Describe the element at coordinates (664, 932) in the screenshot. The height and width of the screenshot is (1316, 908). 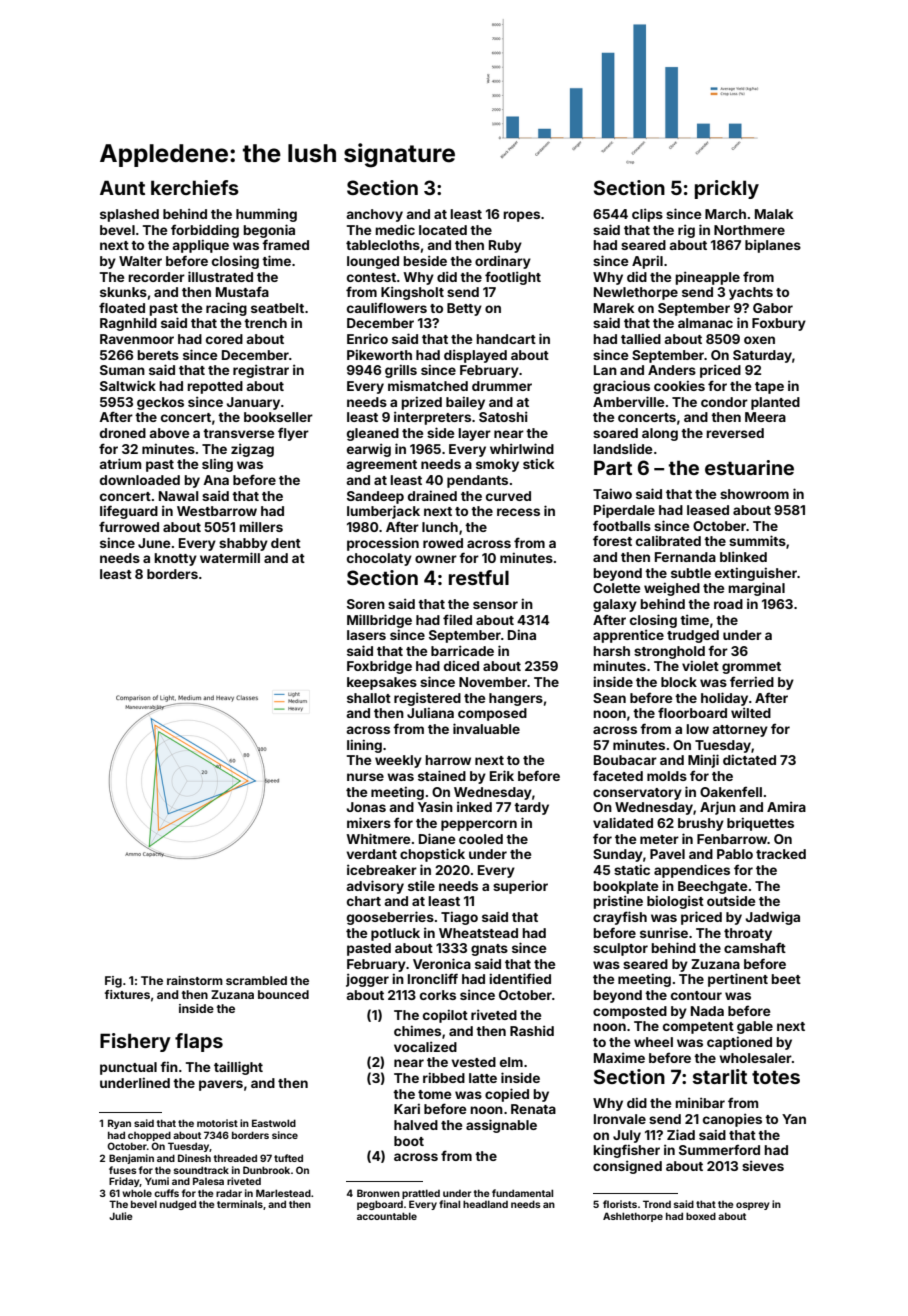
I see `sunrise` at that location.
